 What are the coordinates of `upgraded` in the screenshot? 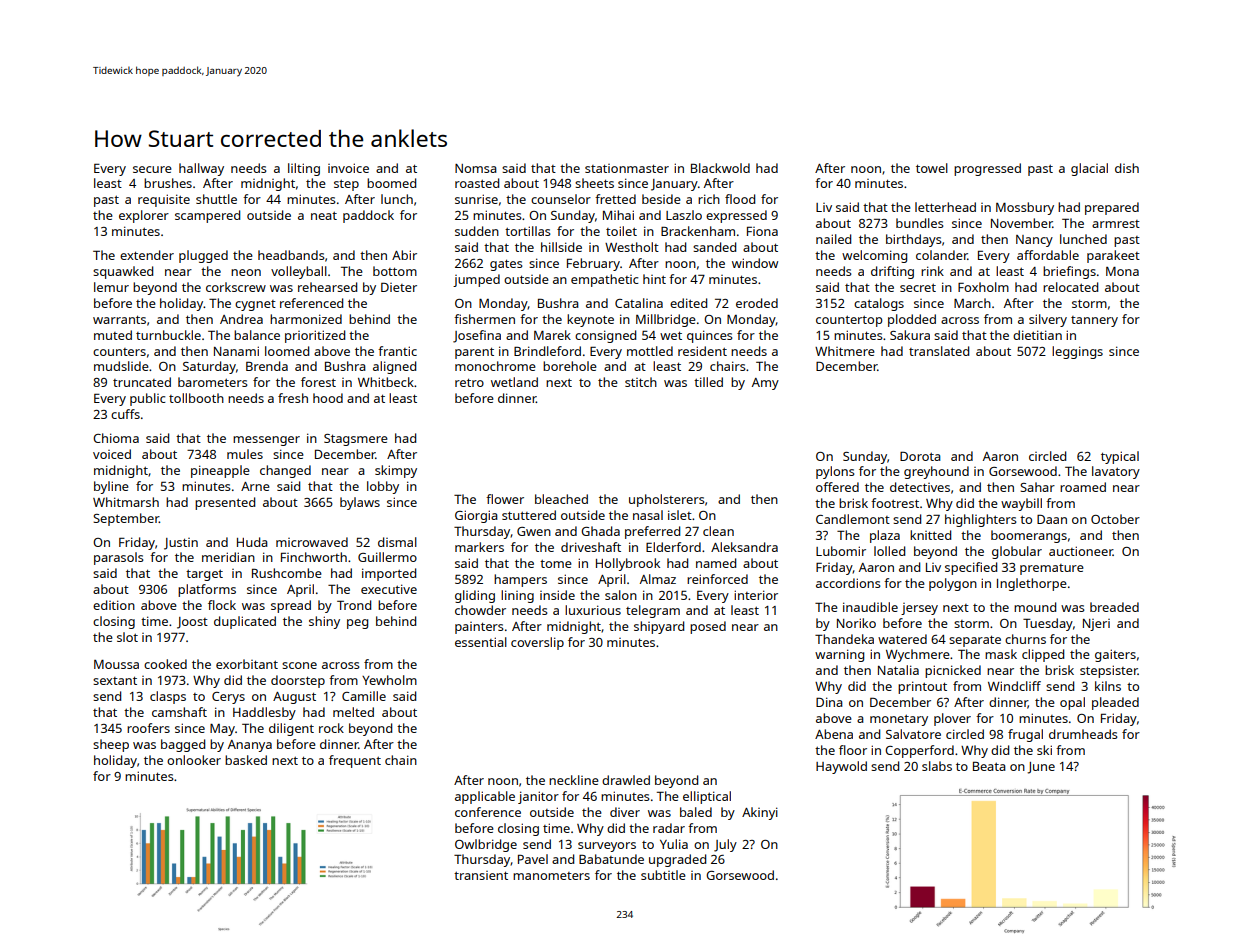 It's located at (677, 860).
